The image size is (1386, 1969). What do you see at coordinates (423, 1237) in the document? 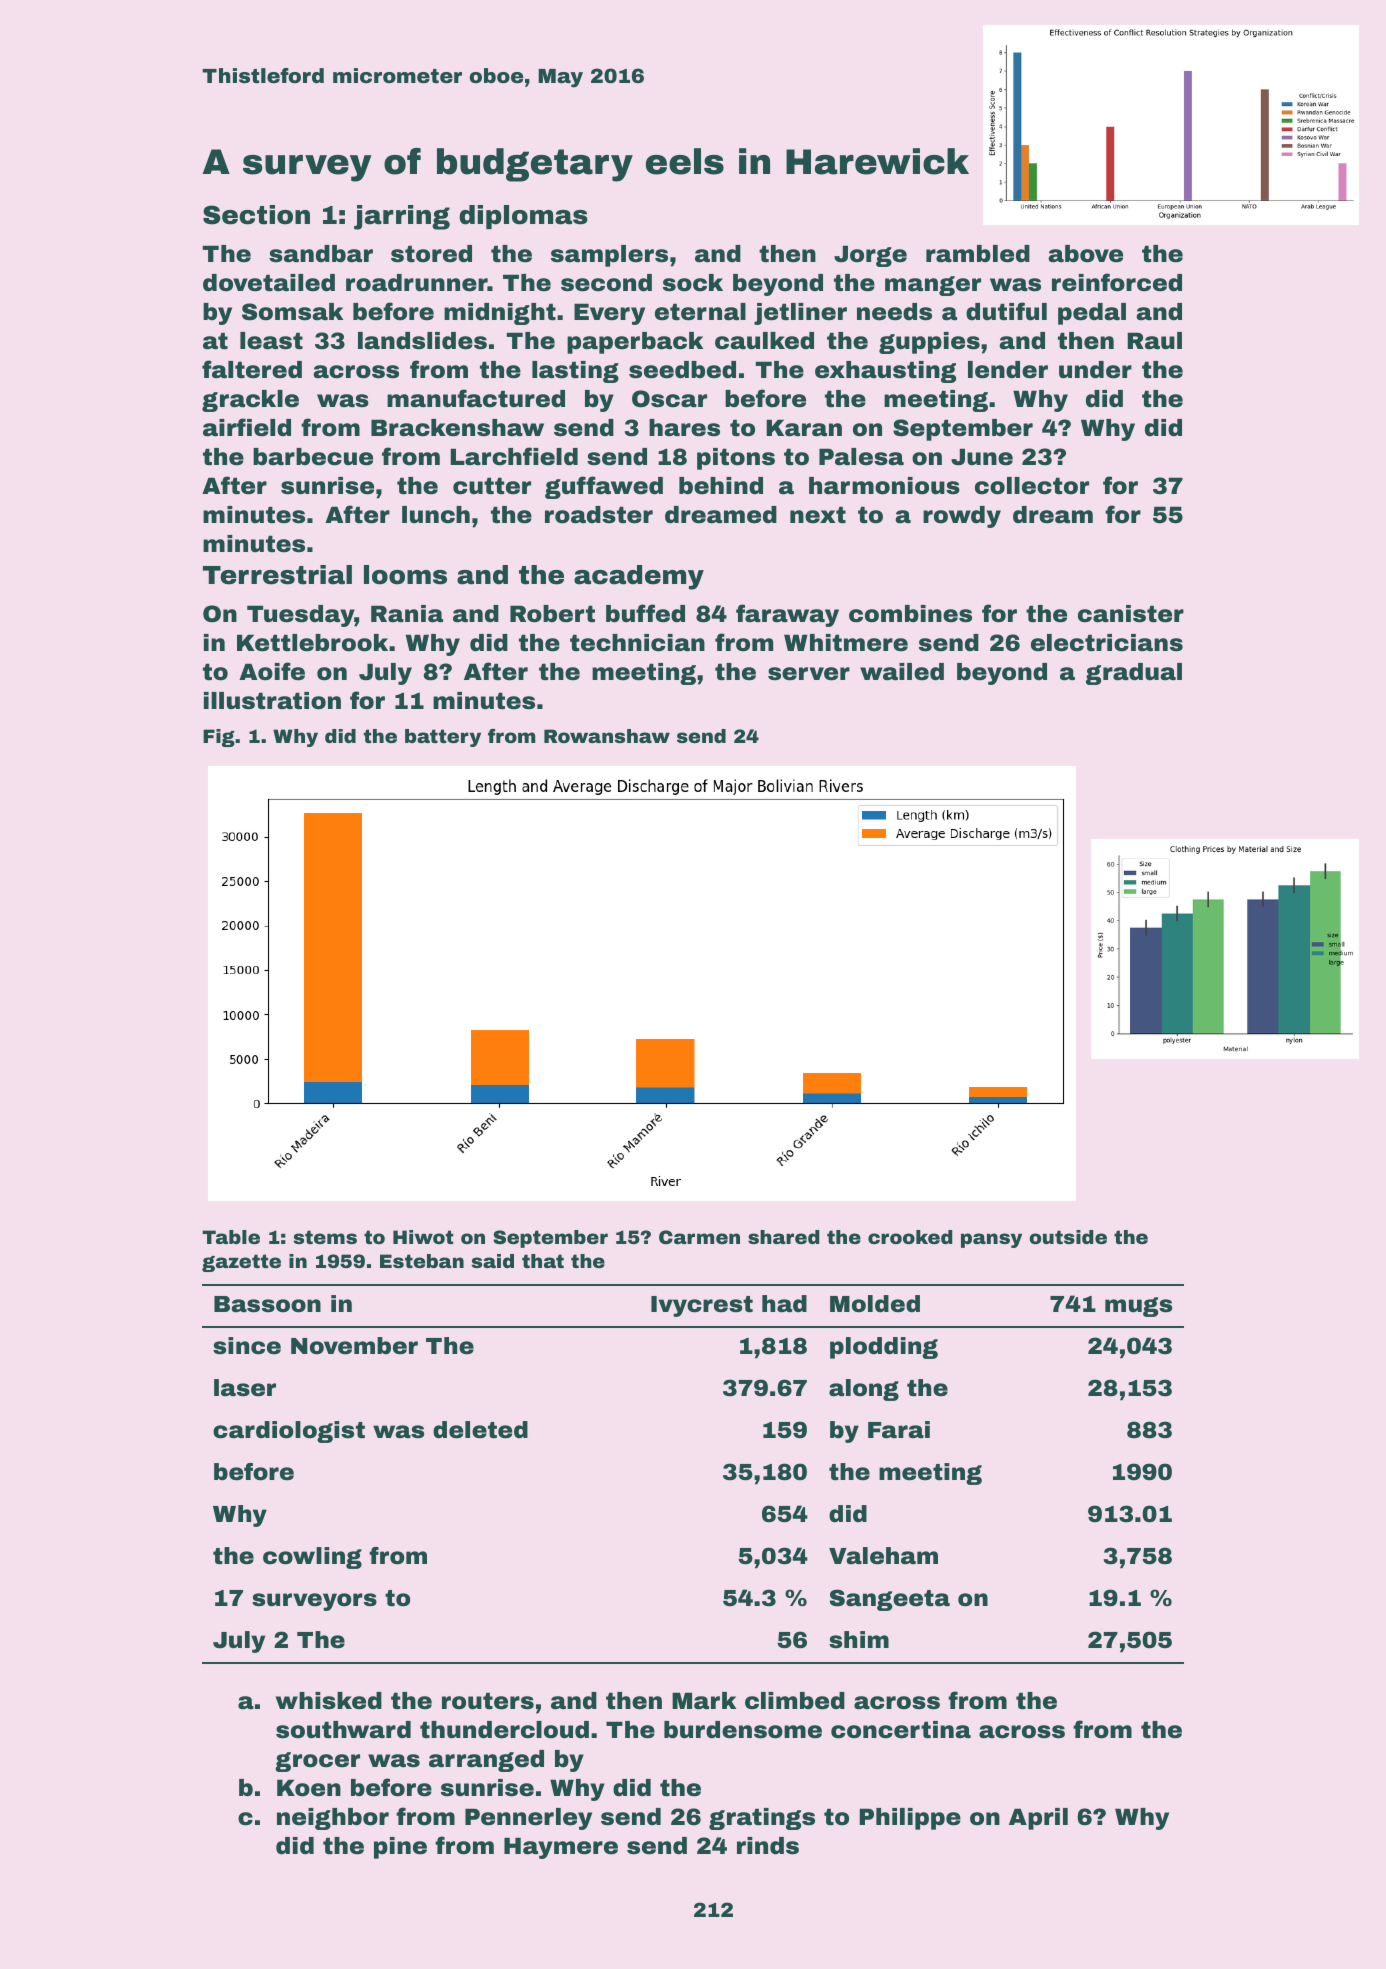
I see `Hiwot` at bounding box center [423, 1237].
